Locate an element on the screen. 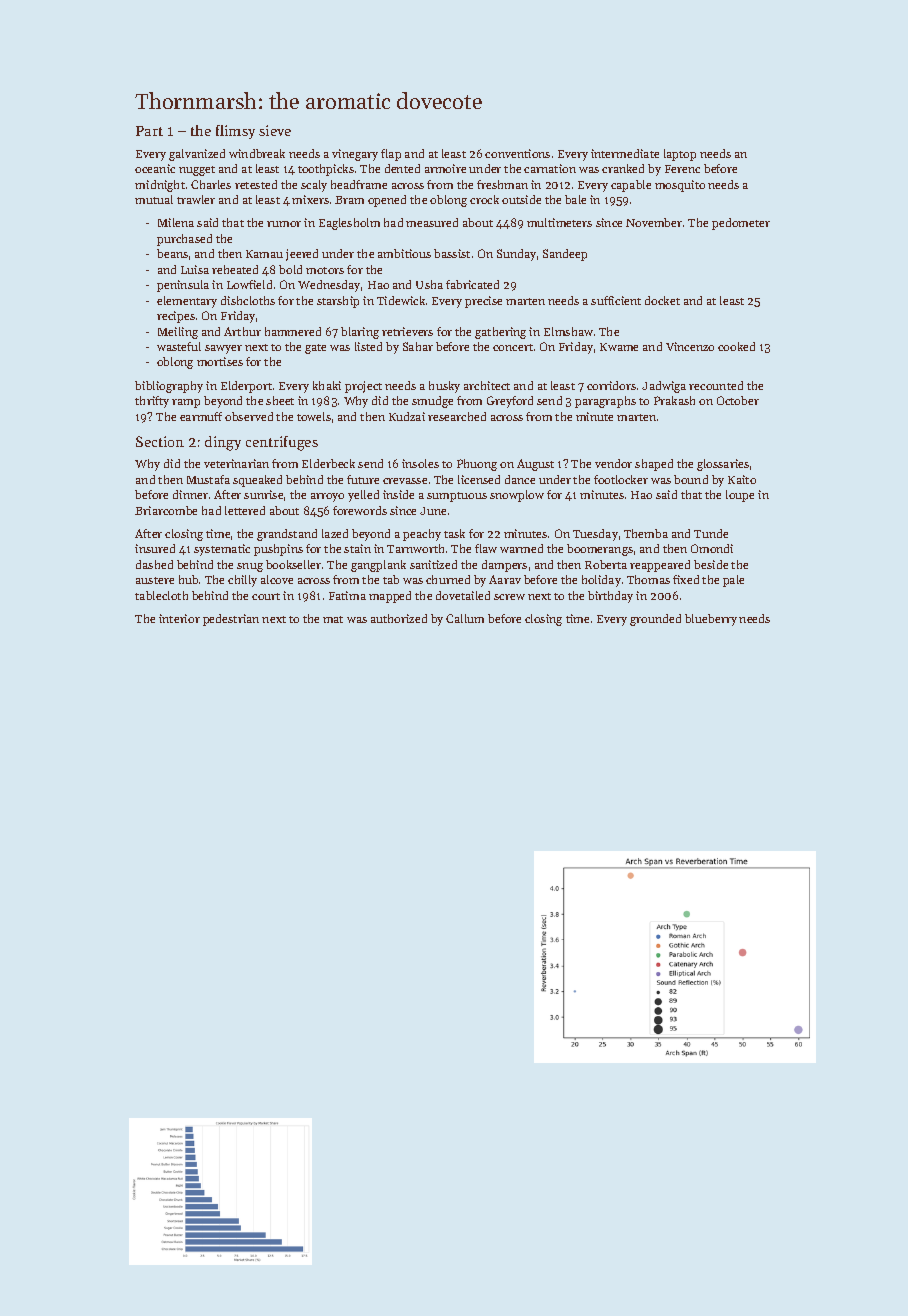  Kudzai is located at coordinates (407, 416).
